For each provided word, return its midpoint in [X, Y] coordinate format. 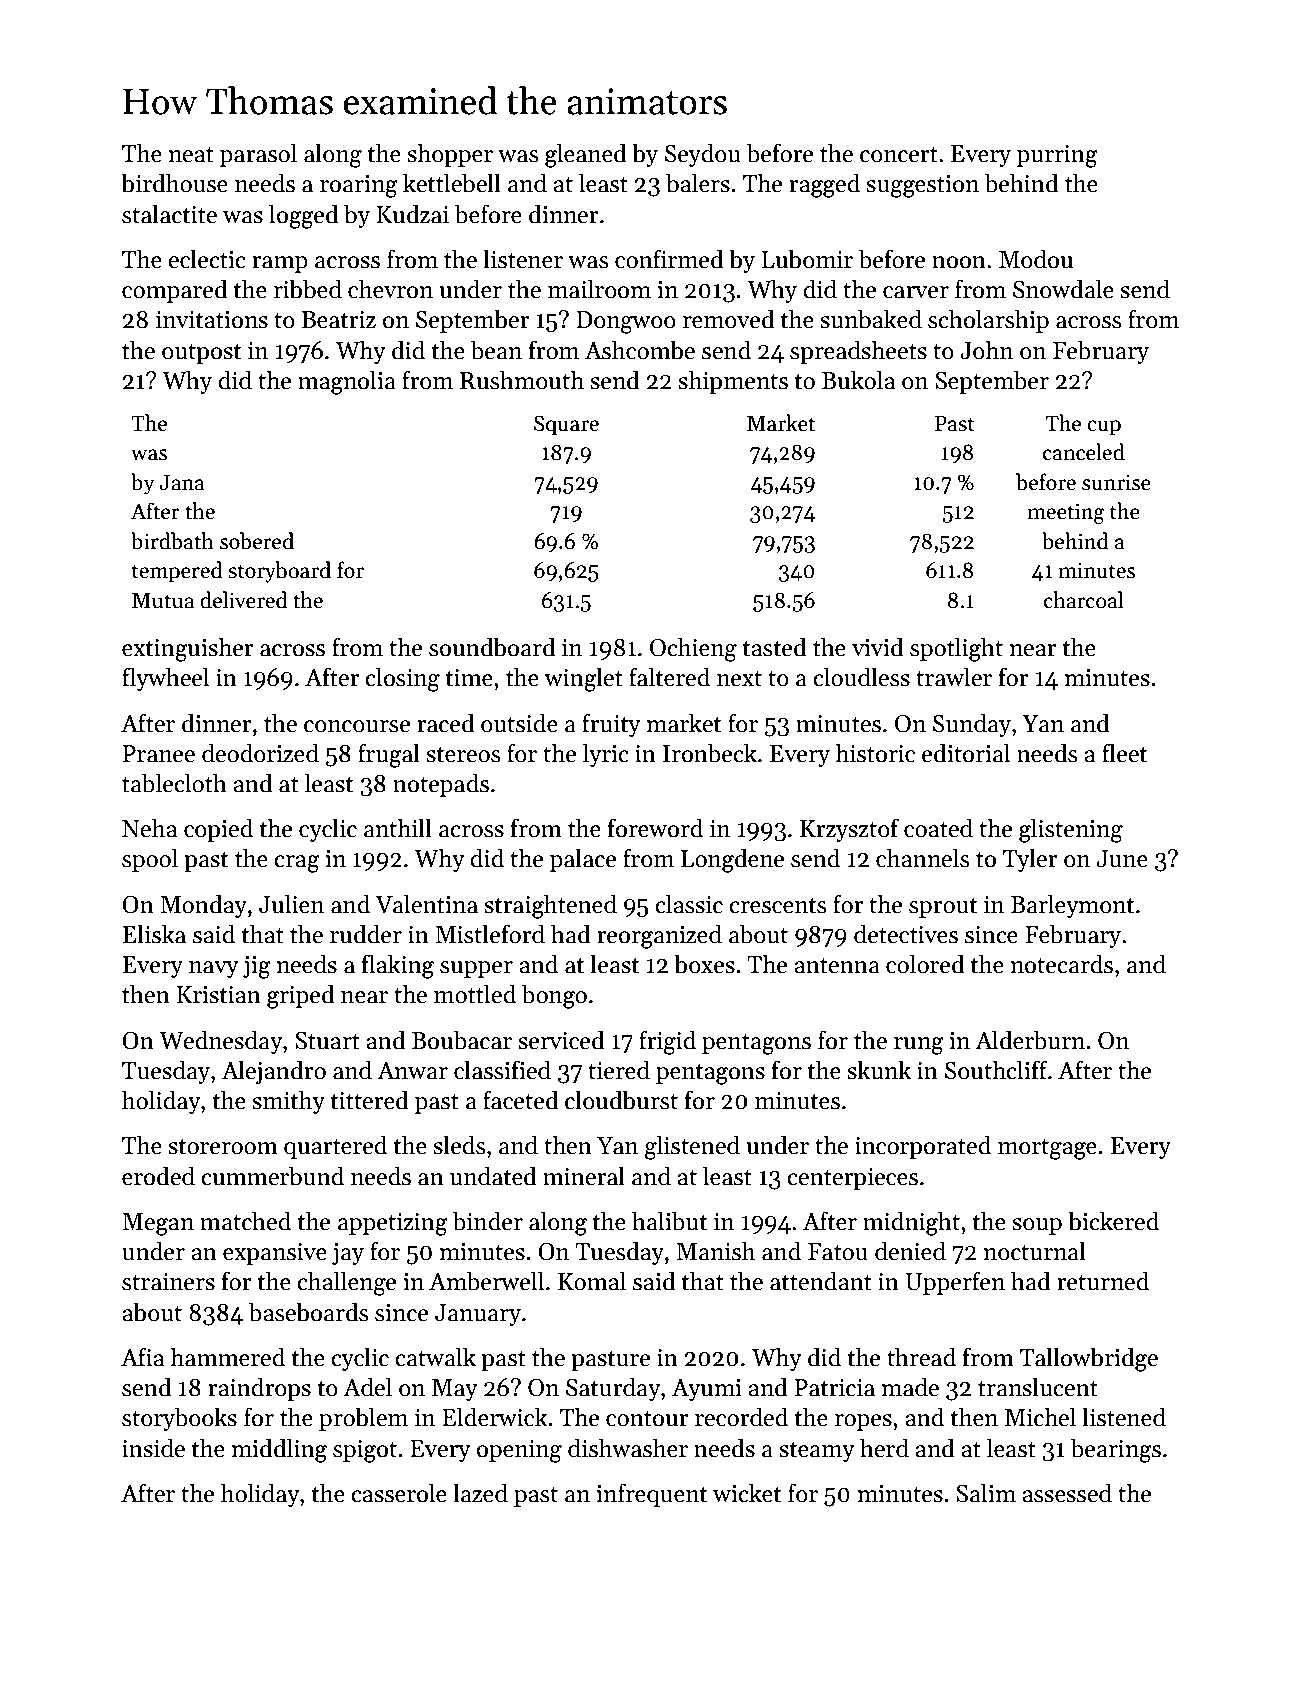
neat [191, 155]
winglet [583, 679]
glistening [1071, 830]
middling [279, 1450]
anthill [398, 828]
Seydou [703, 155]
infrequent [651, 1495]
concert [899, 155]
